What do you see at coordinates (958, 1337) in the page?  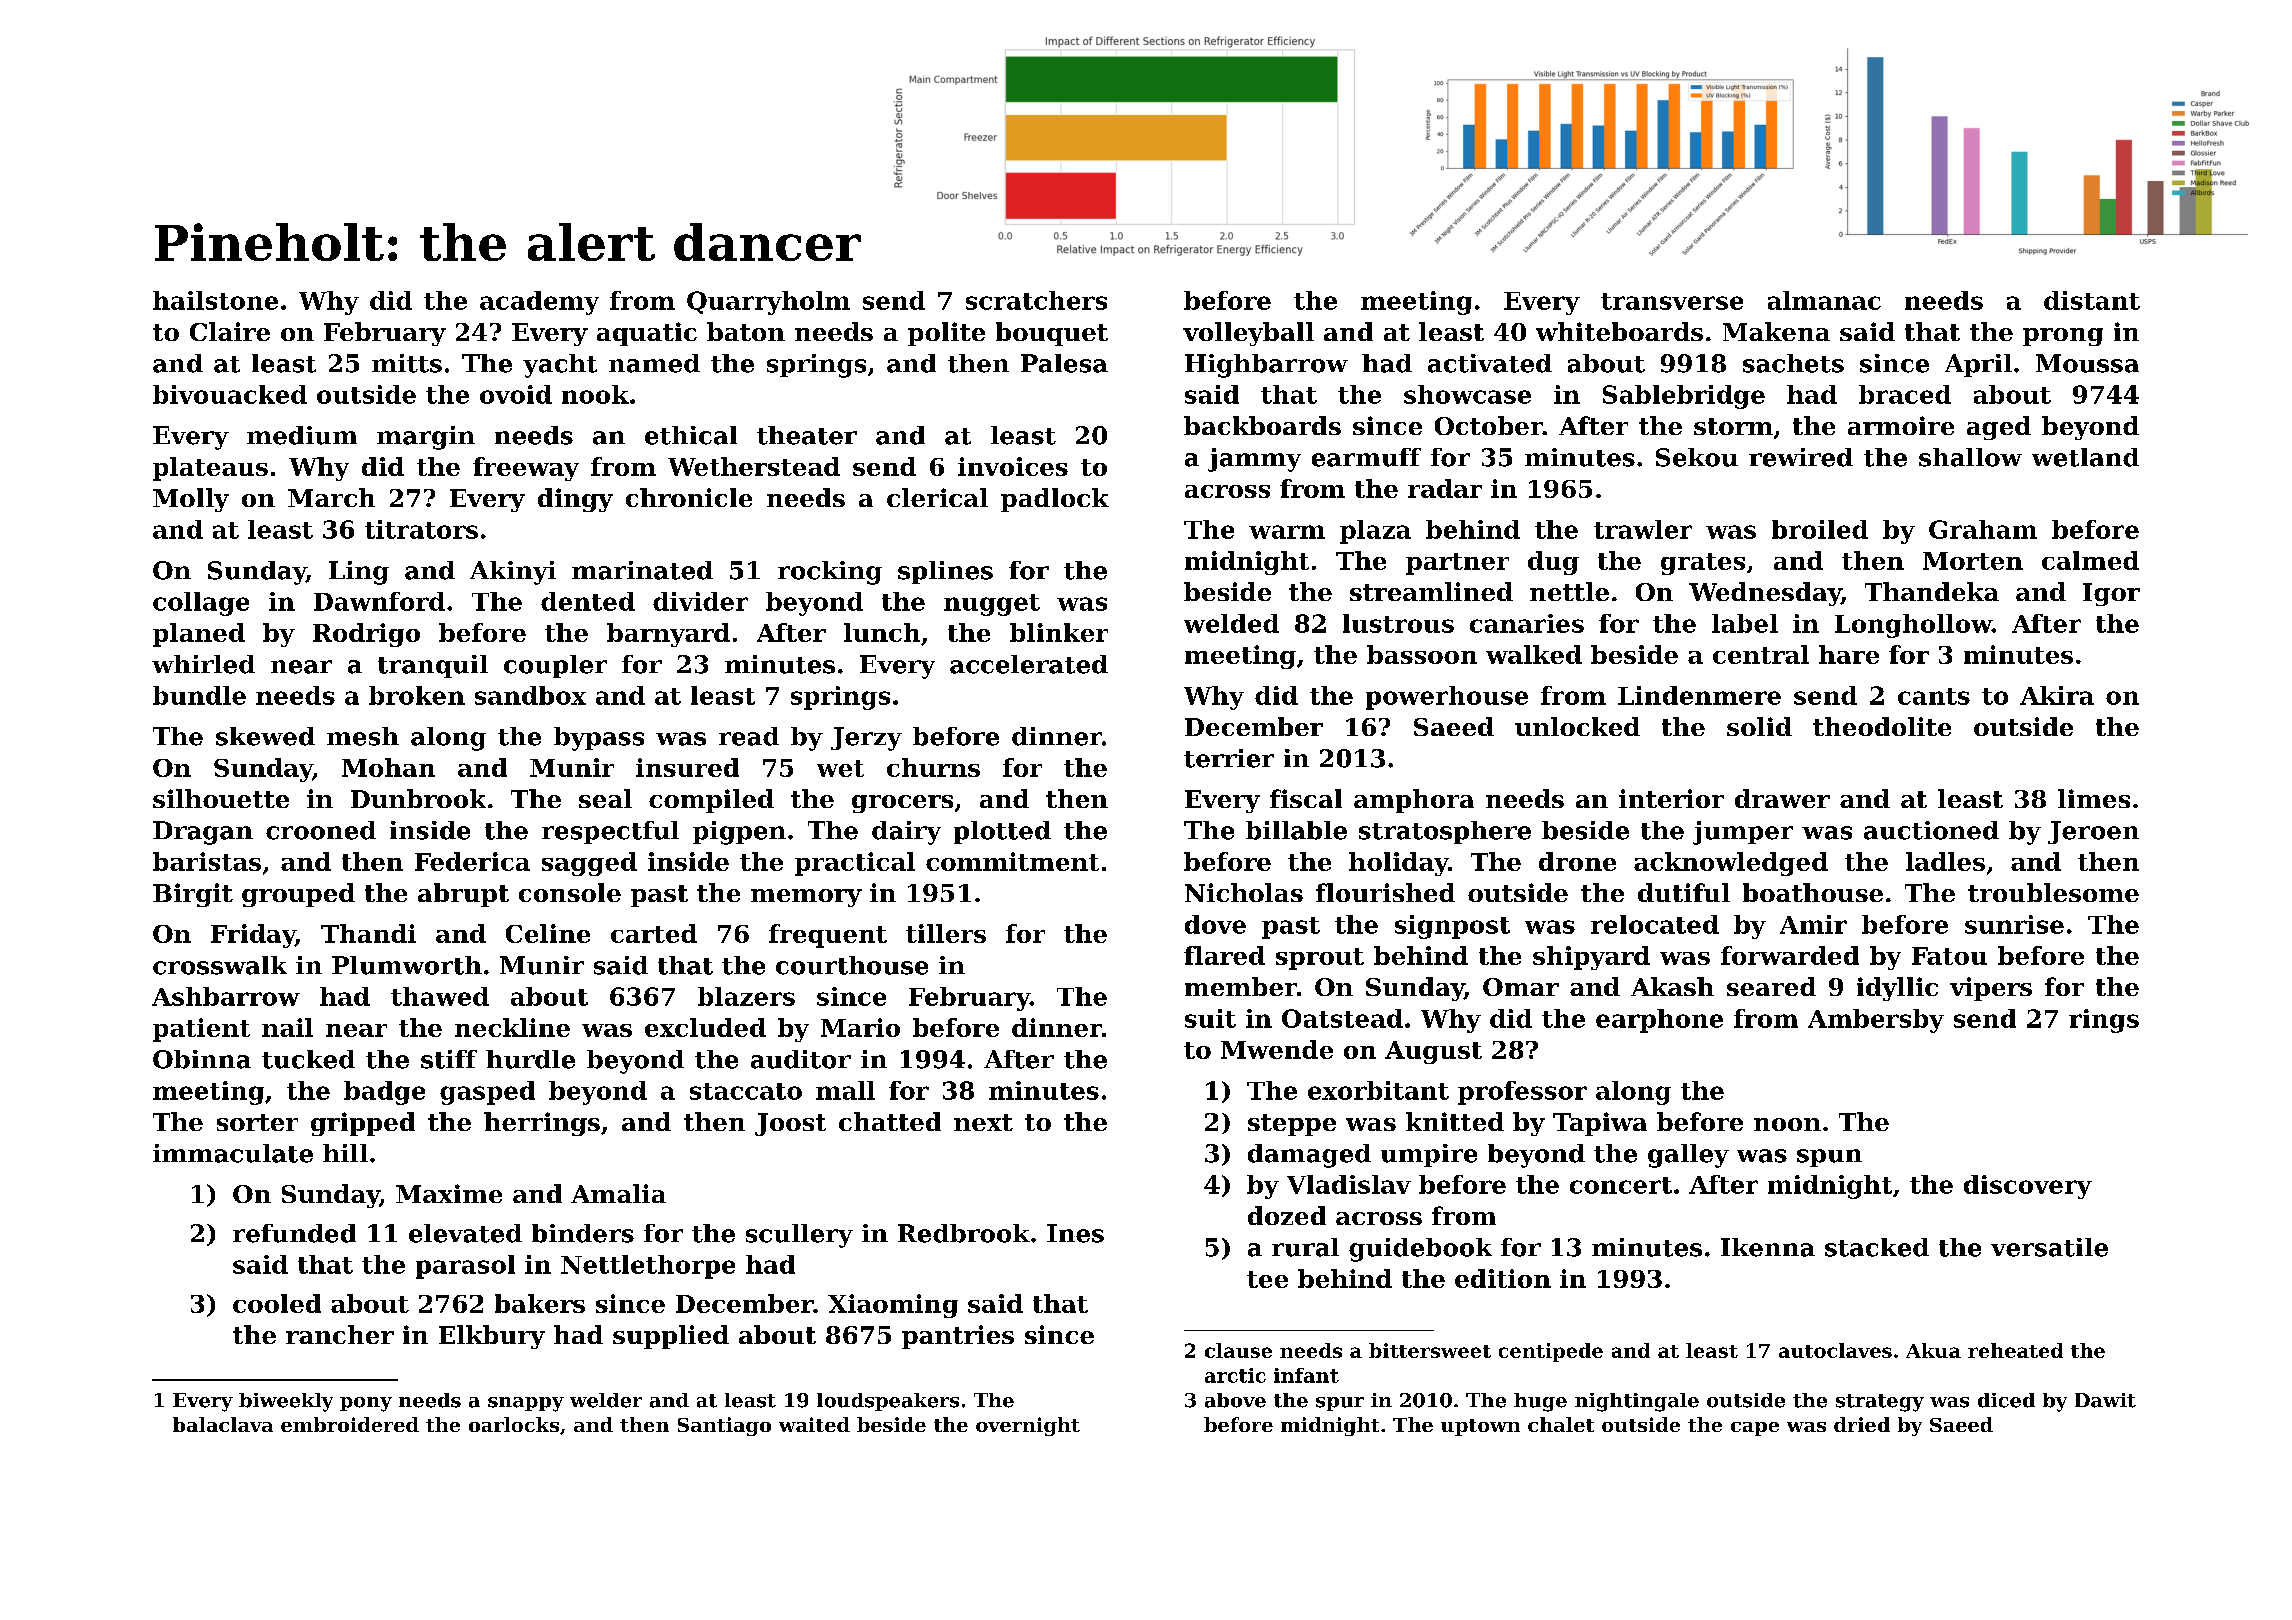 I see `pantries` at bounding box center [958, 1337].
